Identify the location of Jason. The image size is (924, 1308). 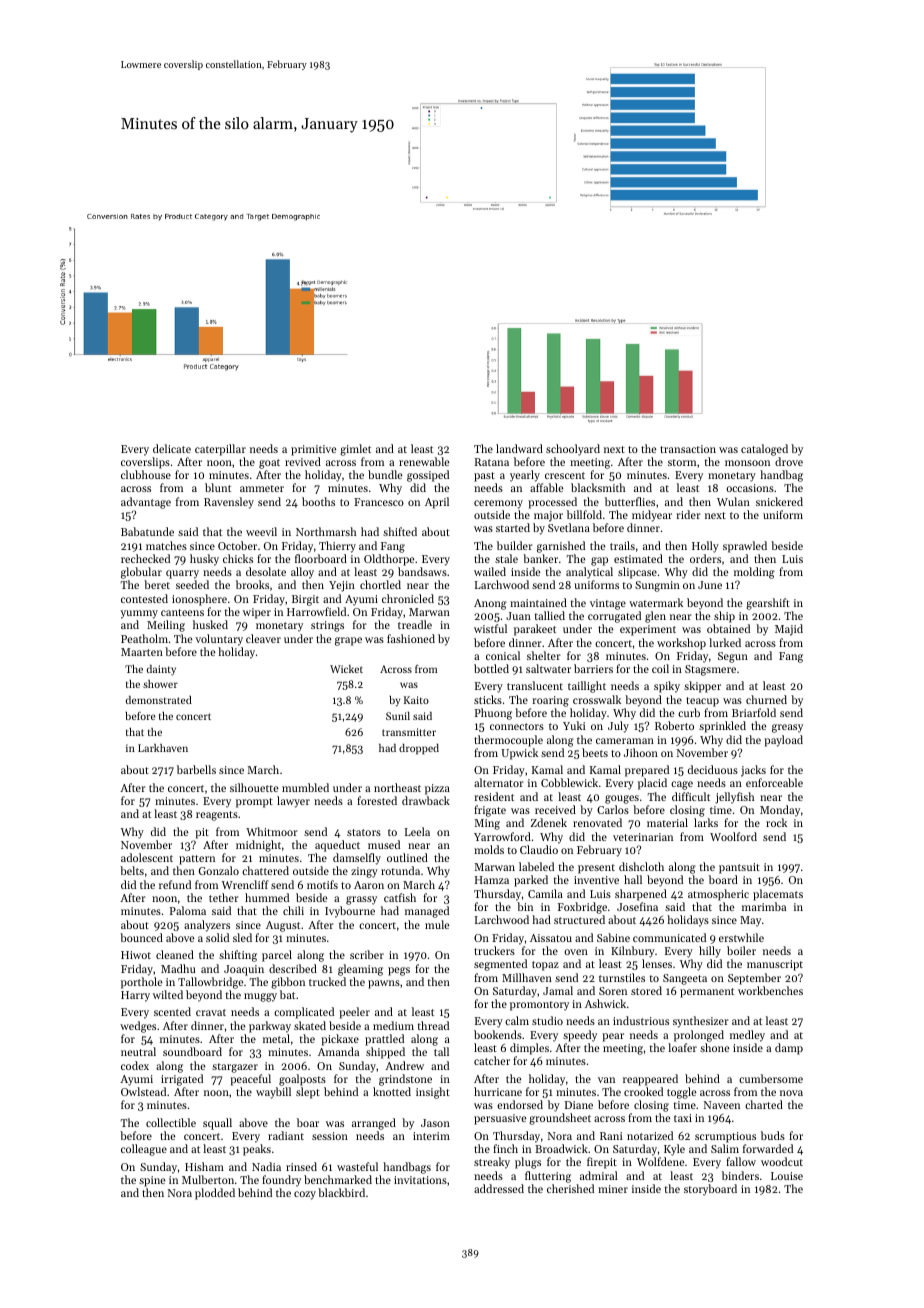
(435, 1123).
